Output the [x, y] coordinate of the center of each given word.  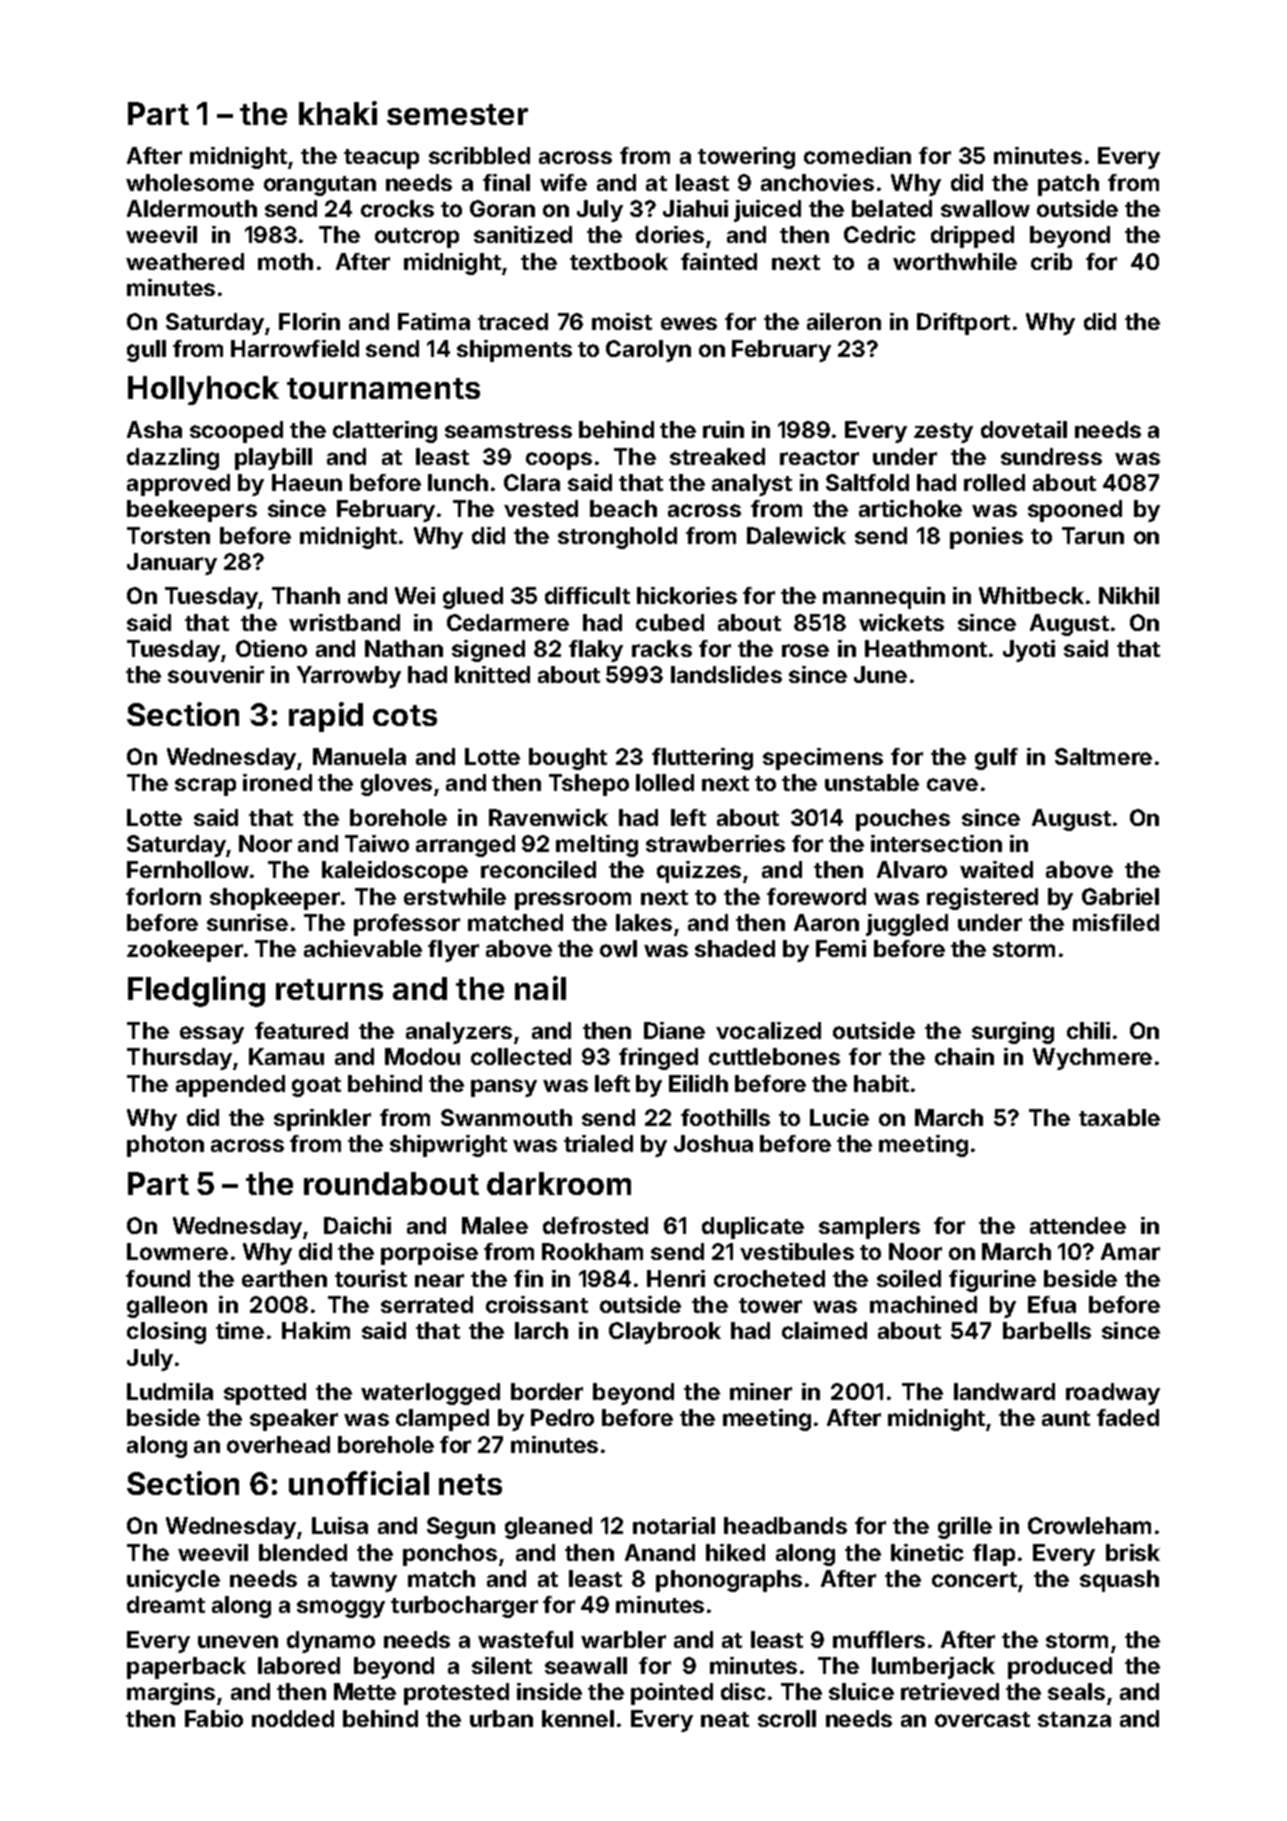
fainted [719, 261]
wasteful [525, 1639]
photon [165, 1146]
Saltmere [1103, 756]
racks [662, 648]
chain [964, 1056]
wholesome [190, 182]
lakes [644, 922]
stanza [1074, 1719]
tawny [363, 1582]
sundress [1051, 456]
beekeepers [192, 511]
